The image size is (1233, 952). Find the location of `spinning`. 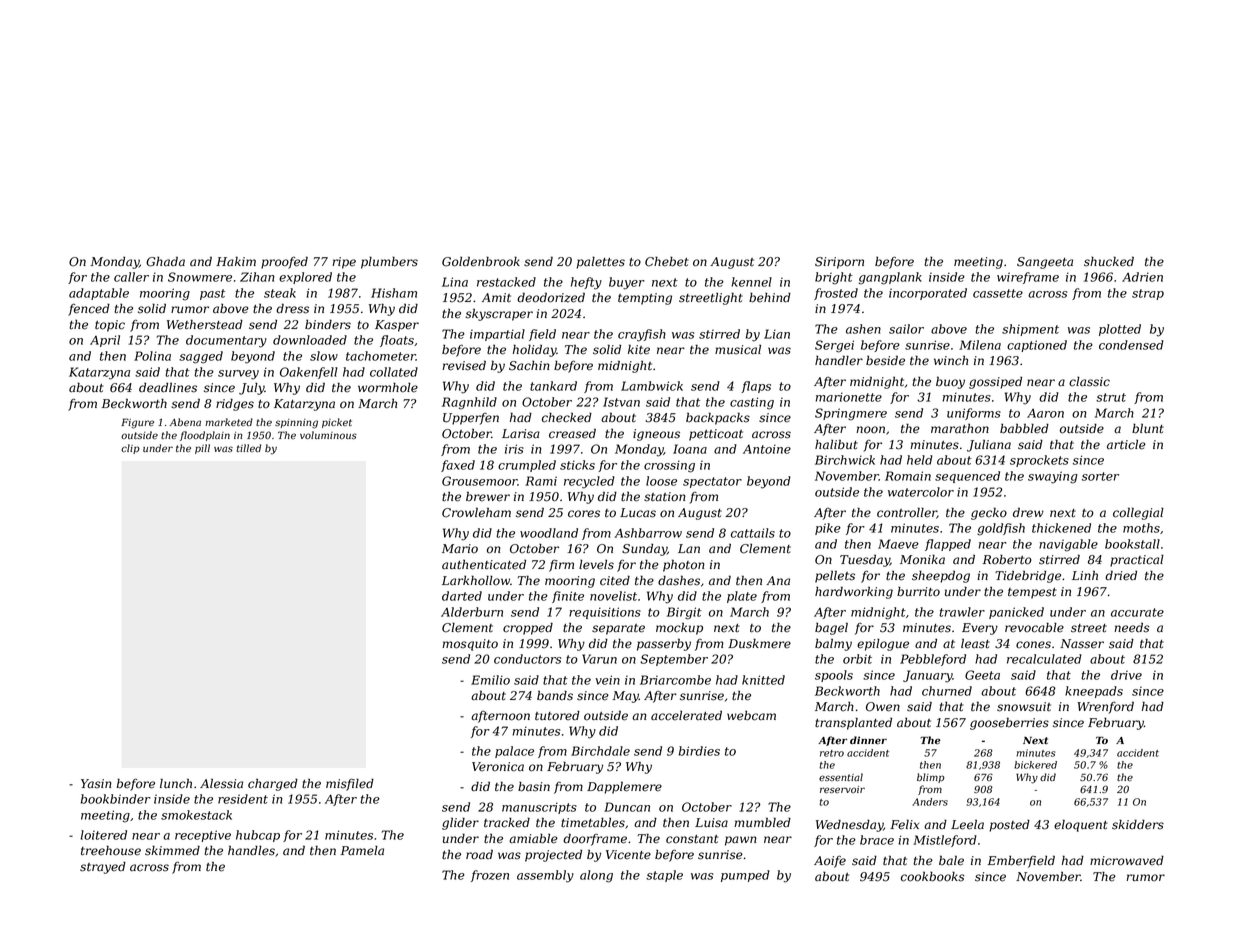

spinning is located at coordinates (296, 424).
